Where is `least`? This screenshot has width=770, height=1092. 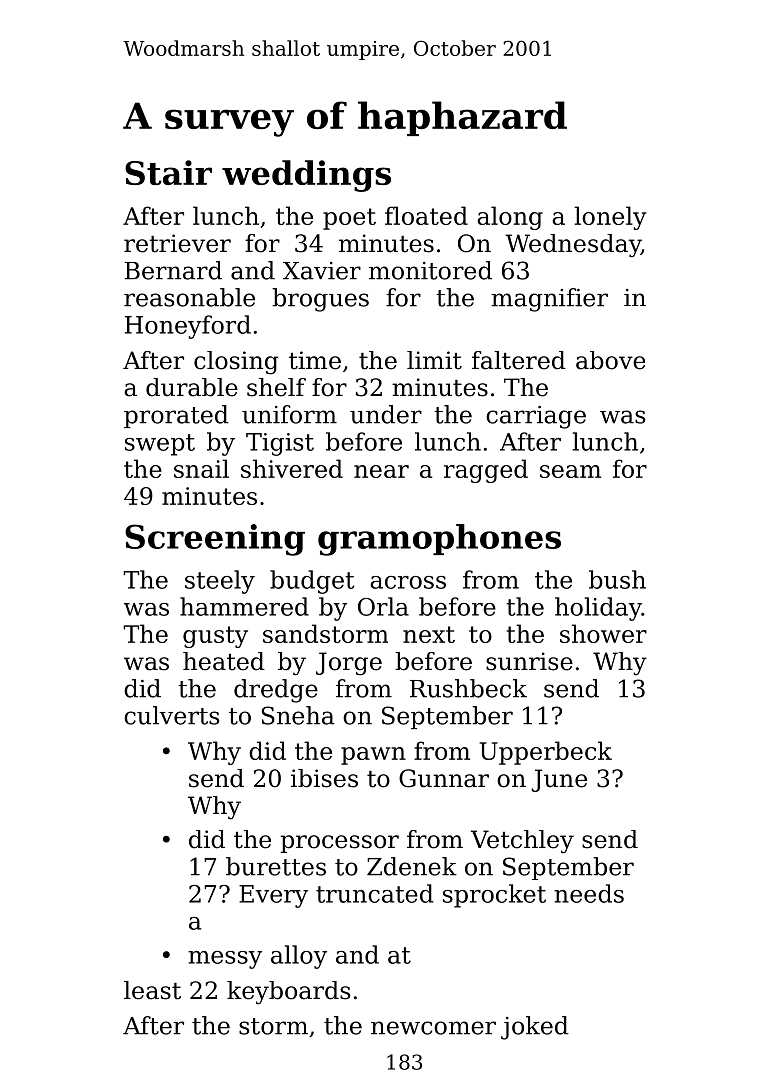
least is located at coordinates (152, 990).
